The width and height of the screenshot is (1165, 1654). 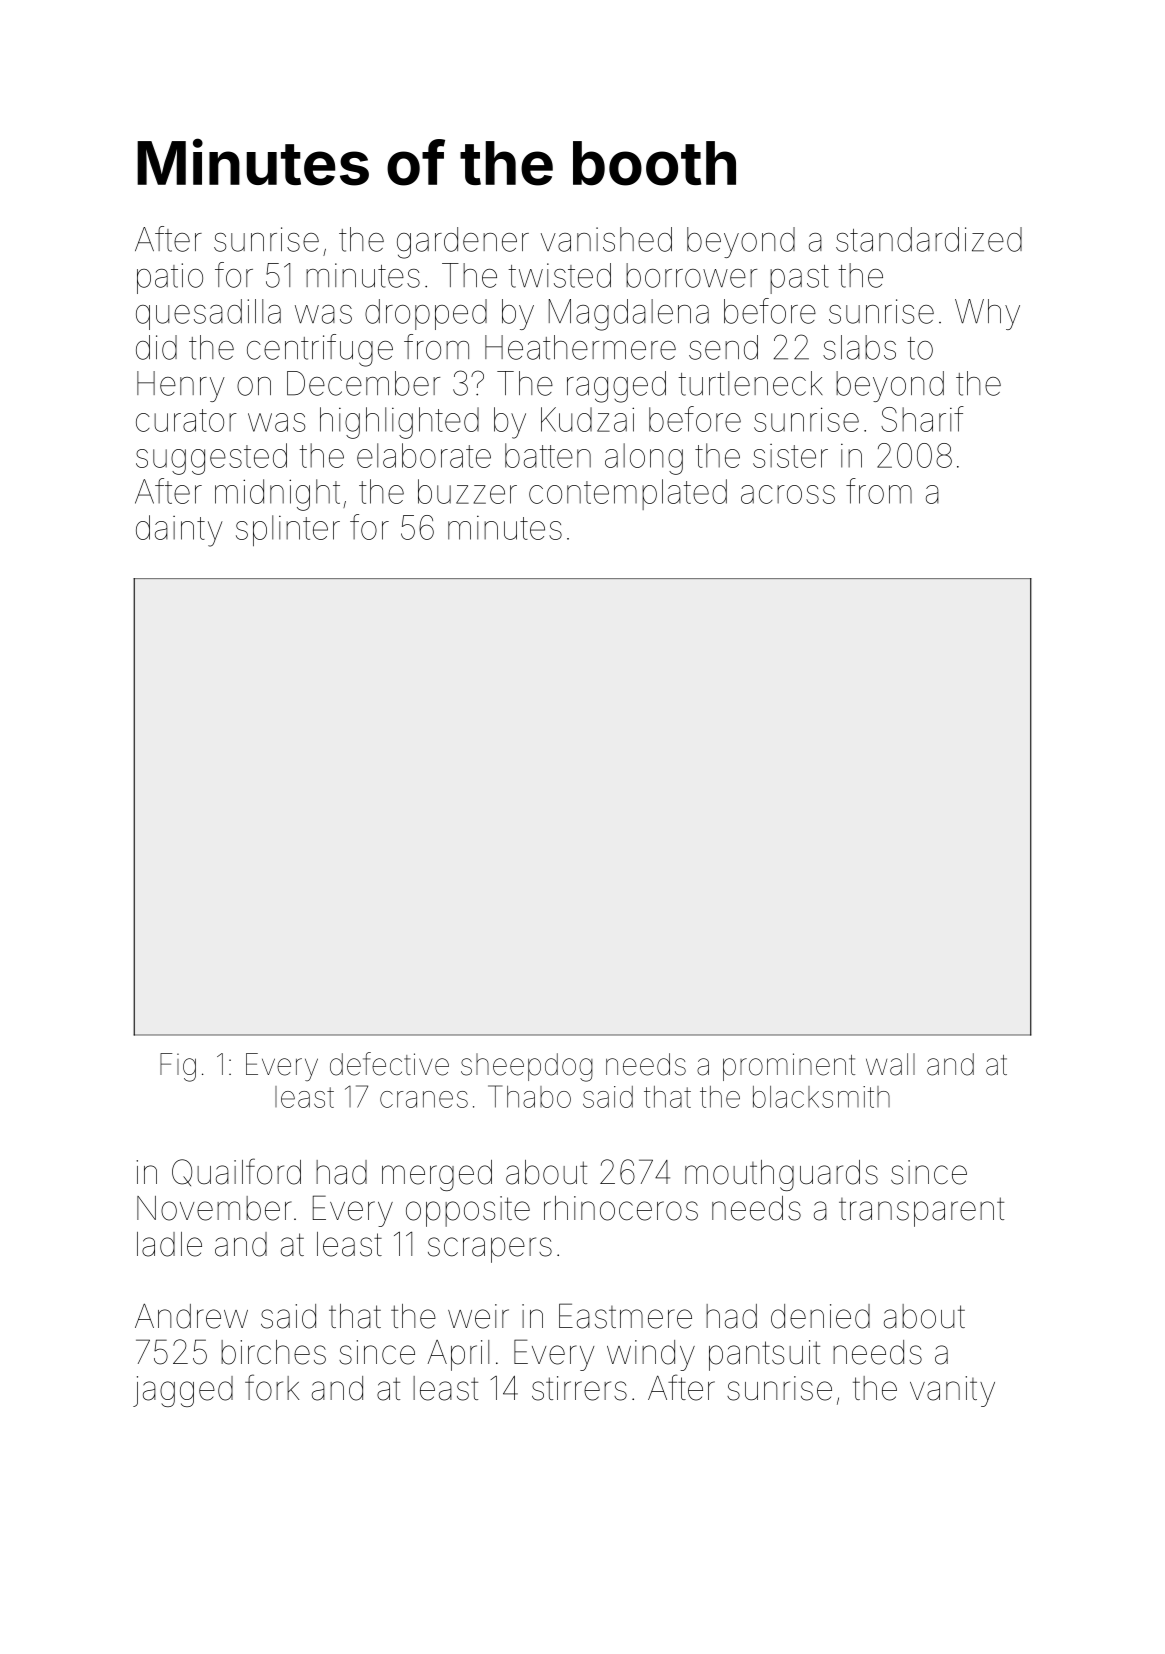 I want to click on cranes, so click(x=424, y=1099).
